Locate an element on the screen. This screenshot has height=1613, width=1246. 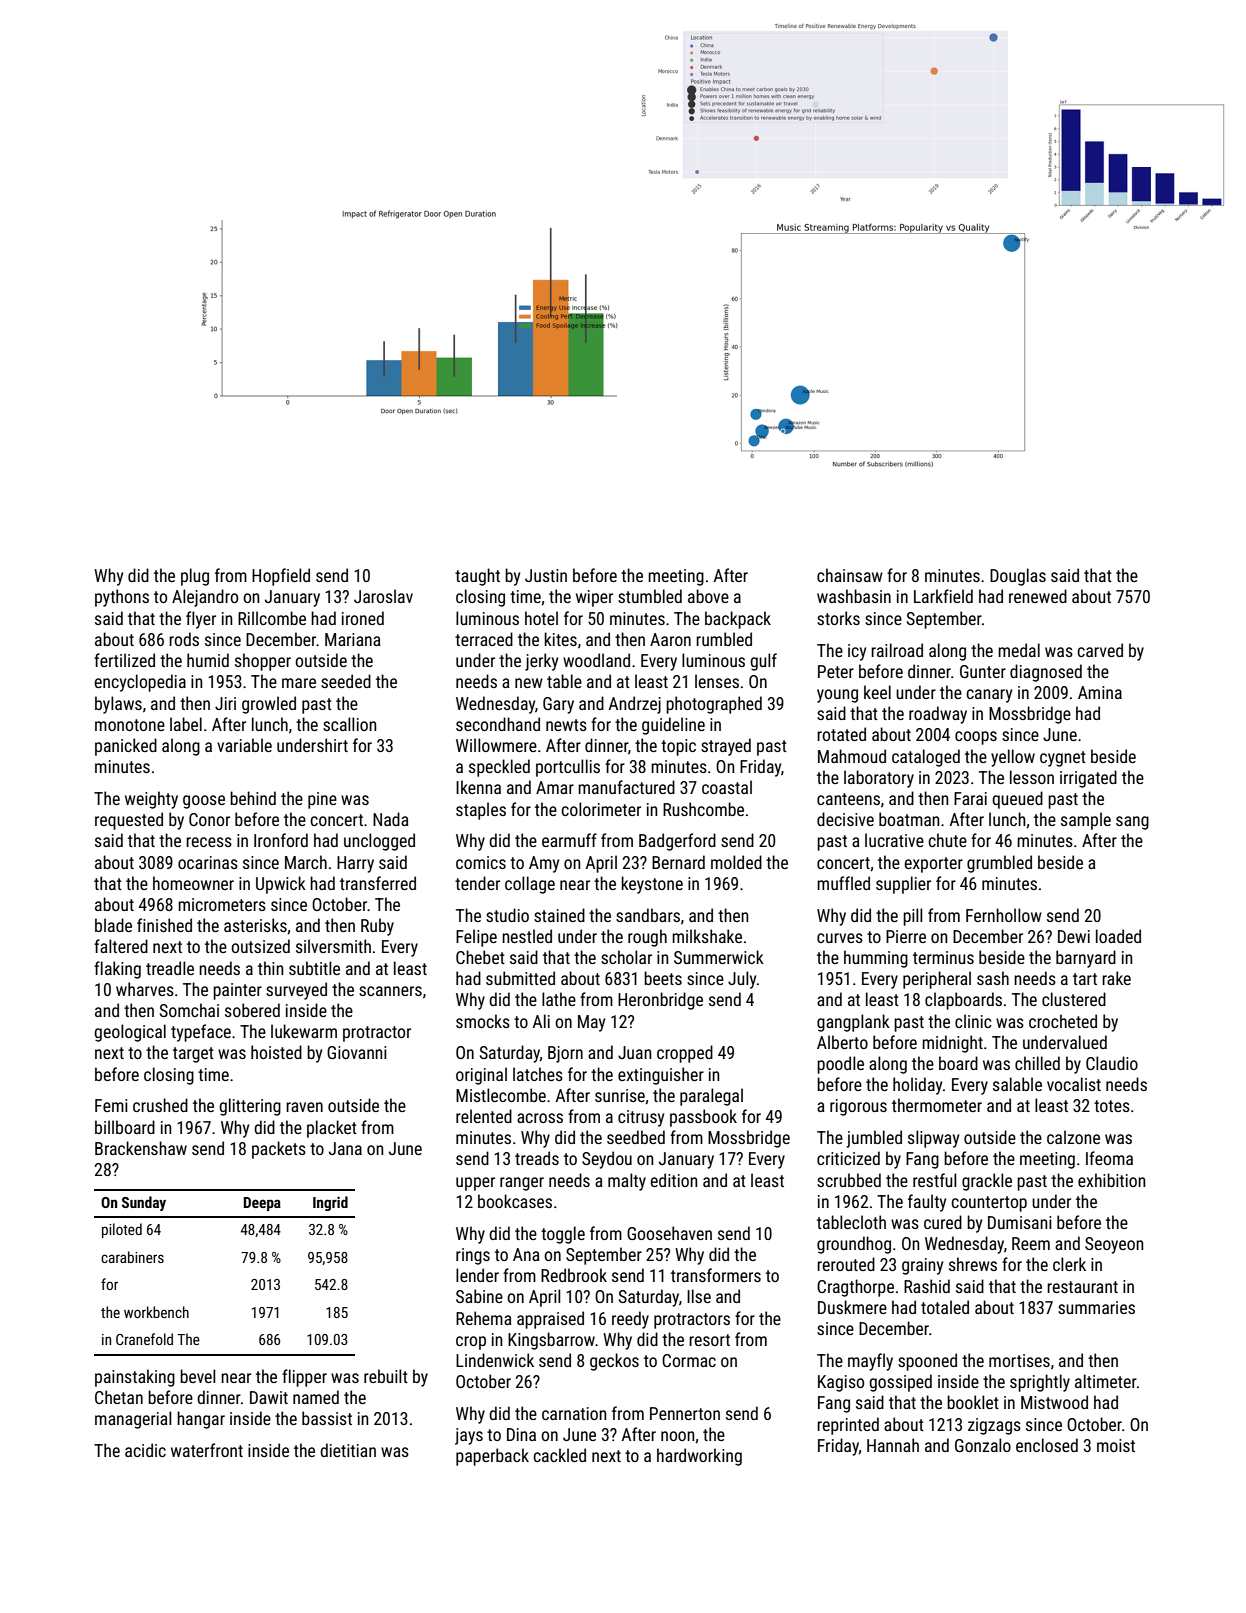
cackled is located at coordinates (559, 1455).
